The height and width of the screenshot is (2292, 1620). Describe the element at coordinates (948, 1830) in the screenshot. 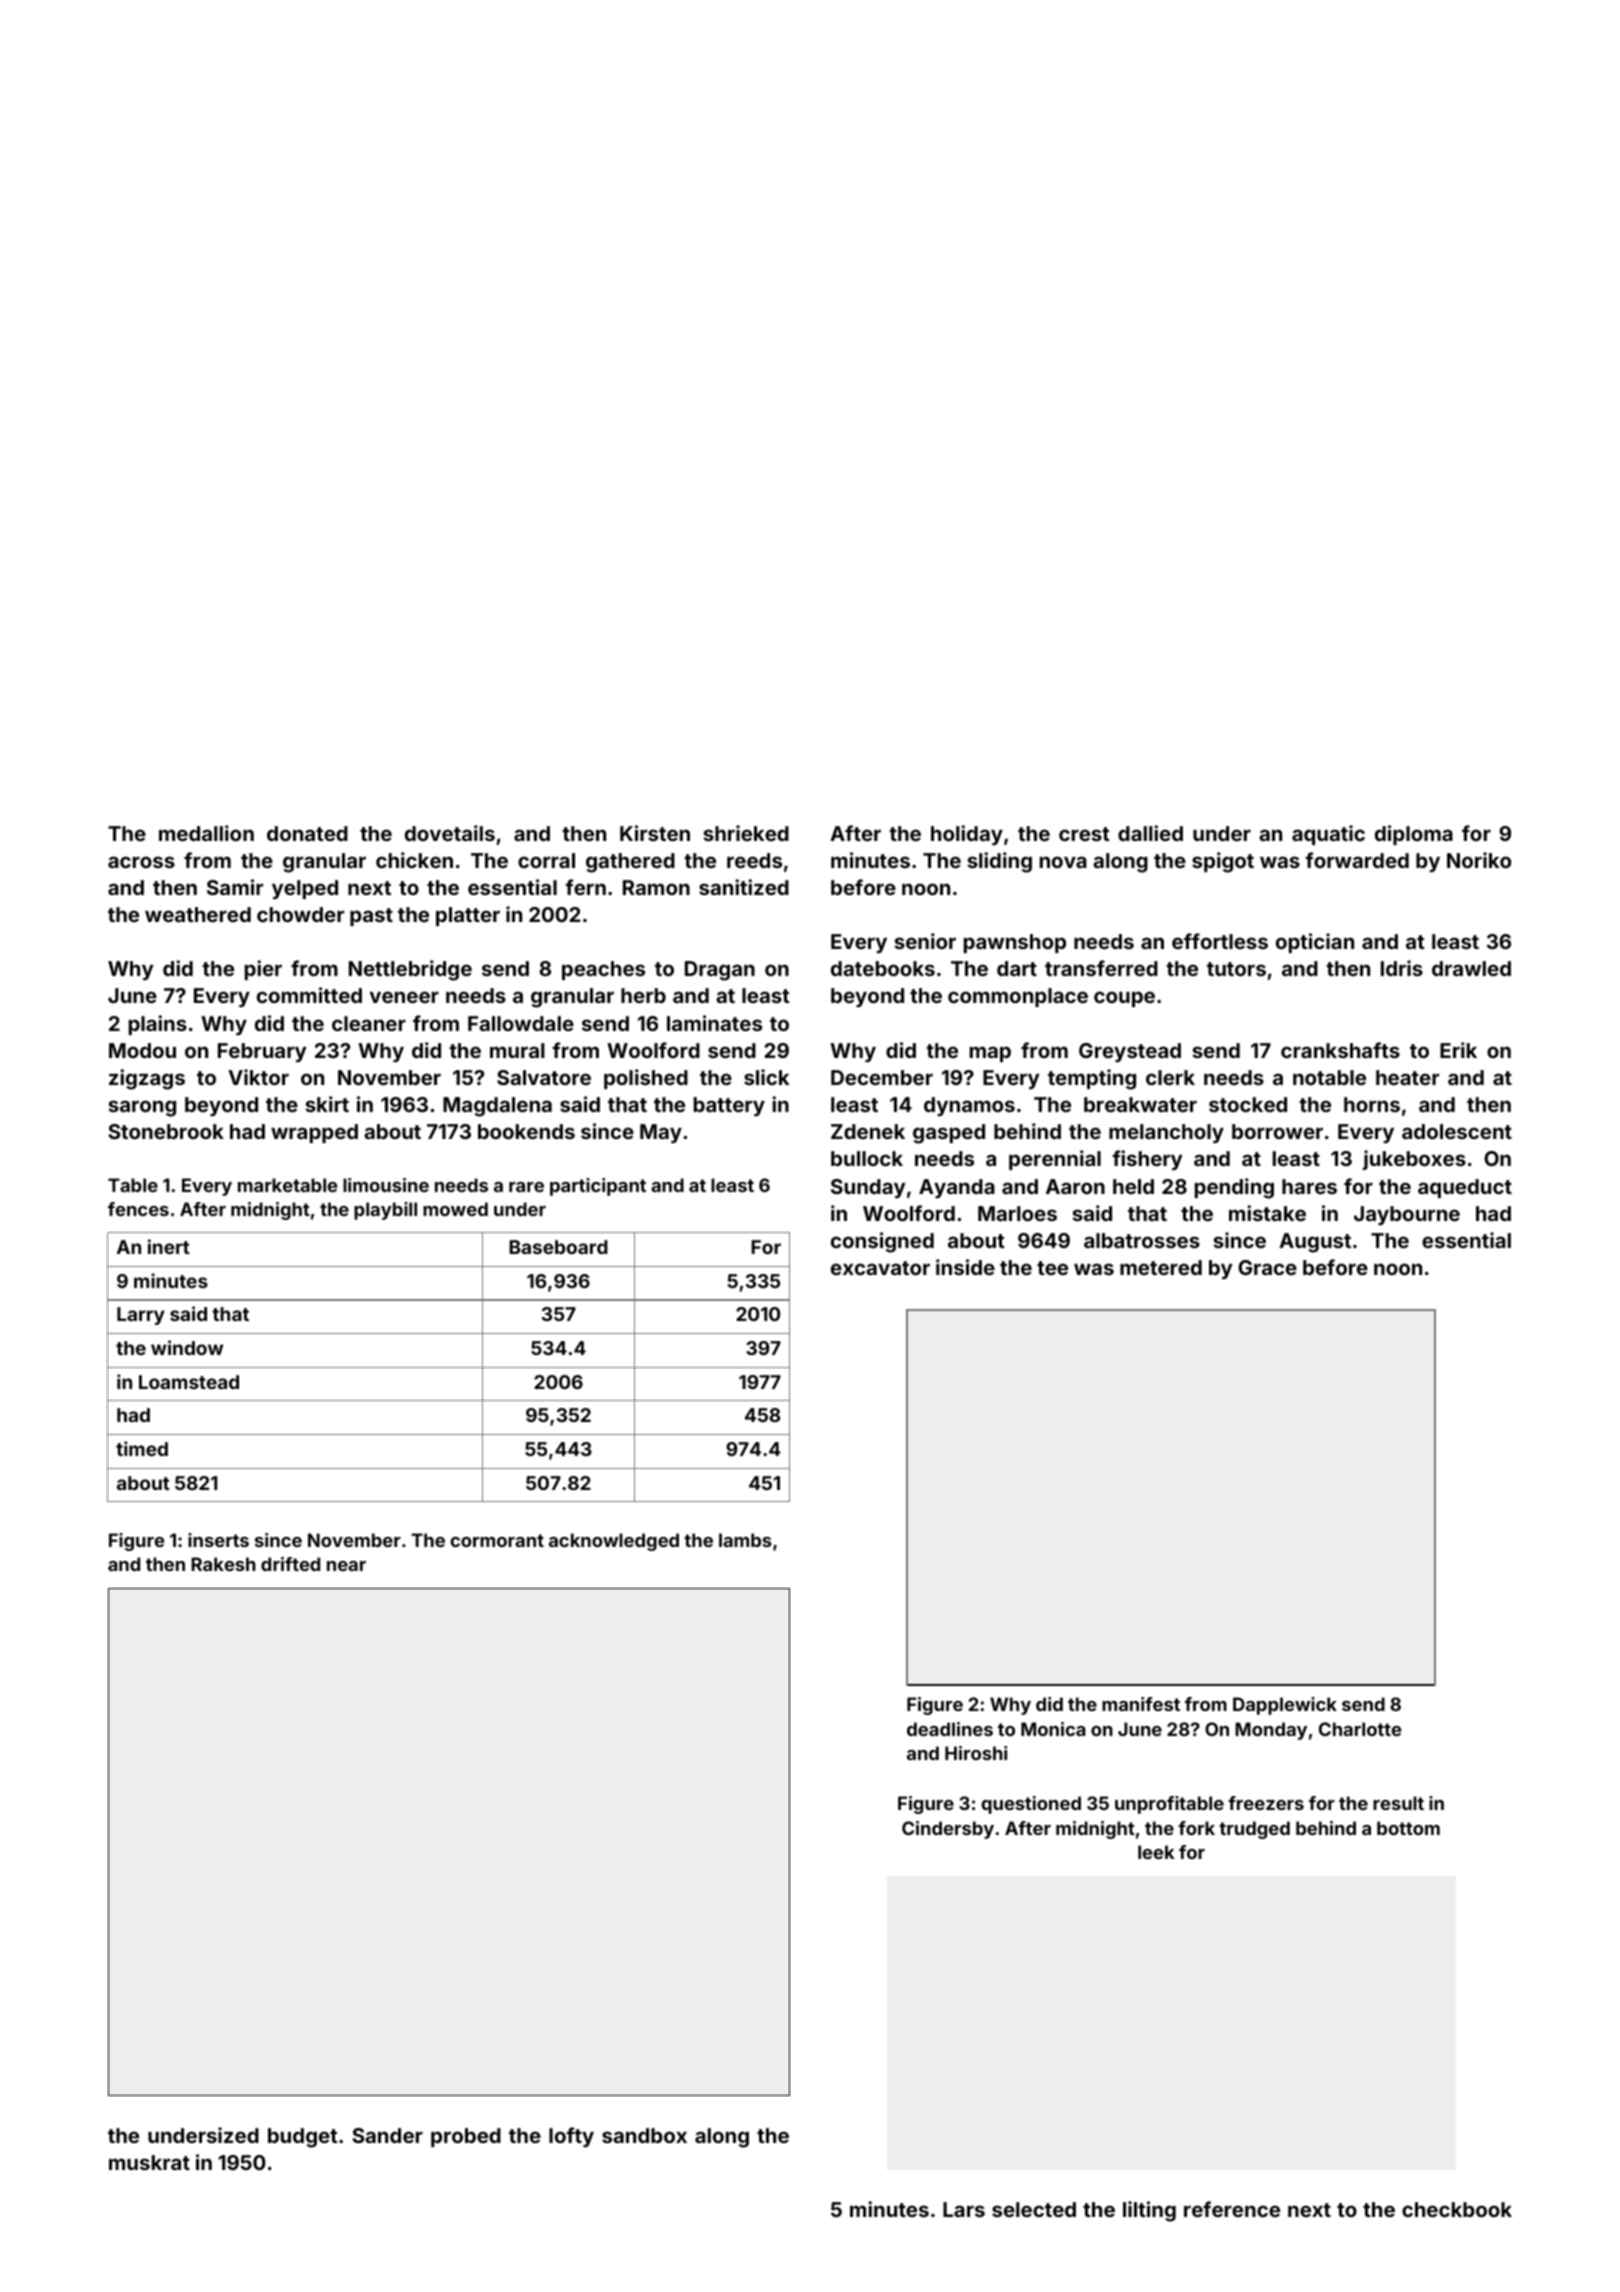

I see `Cindersby` at that location.
